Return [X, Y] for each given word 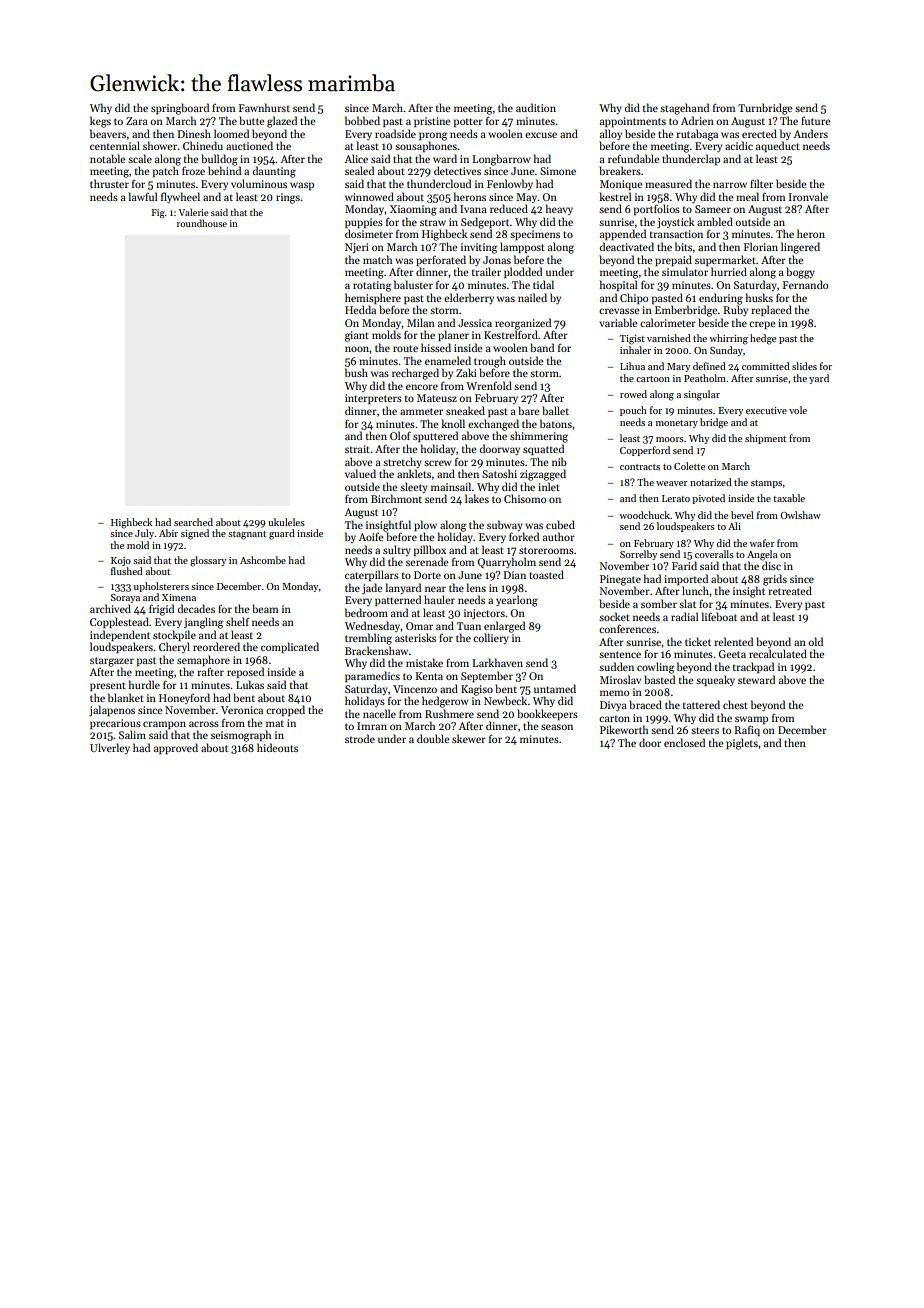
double [433, 738]
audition [536, 107]
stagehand [684, 109]
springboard [180, 109]
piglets [742, 744]
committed [766, 366]
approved [176, 748]
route [405, 348]
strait [357, 449]
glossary [208, 561]
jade [372, 589]
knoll [453, 423]
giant [357, 336]
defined [709, 366]
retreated [790, 590]
